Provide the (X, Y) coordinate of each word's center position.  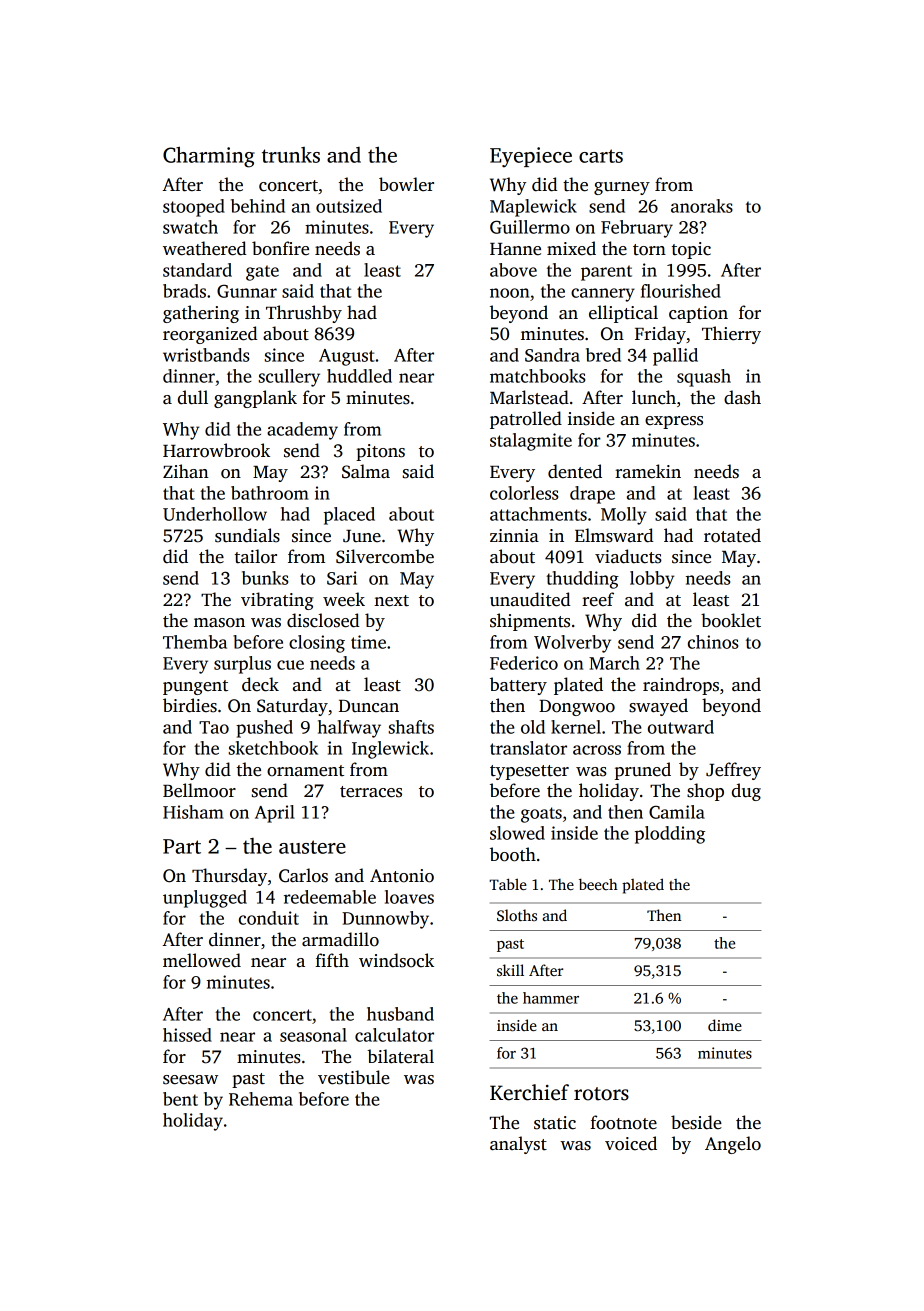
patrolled (526, 420)
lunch (654, 397)
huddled (359, 376)
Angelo (733, 1145)
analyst (518, 1145)
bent (180, 1099)
